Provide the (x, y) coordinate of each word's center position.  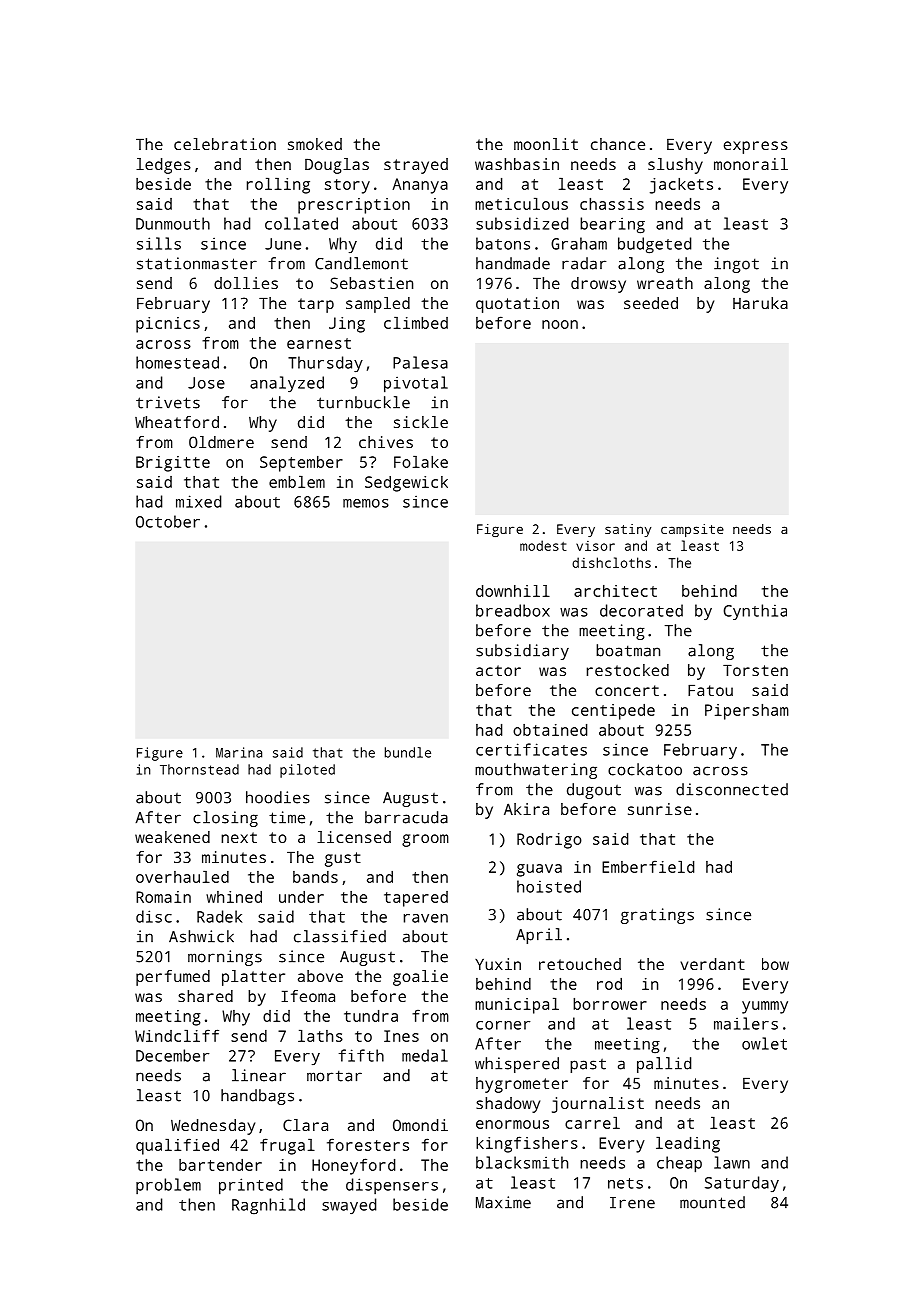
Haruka (760, 303)
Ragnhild (268, 1206)
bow (775, 964)
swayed (349, 1206)
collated (301, 223)
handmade (513, 263)
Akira (526, 809)
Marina (239, 752)
